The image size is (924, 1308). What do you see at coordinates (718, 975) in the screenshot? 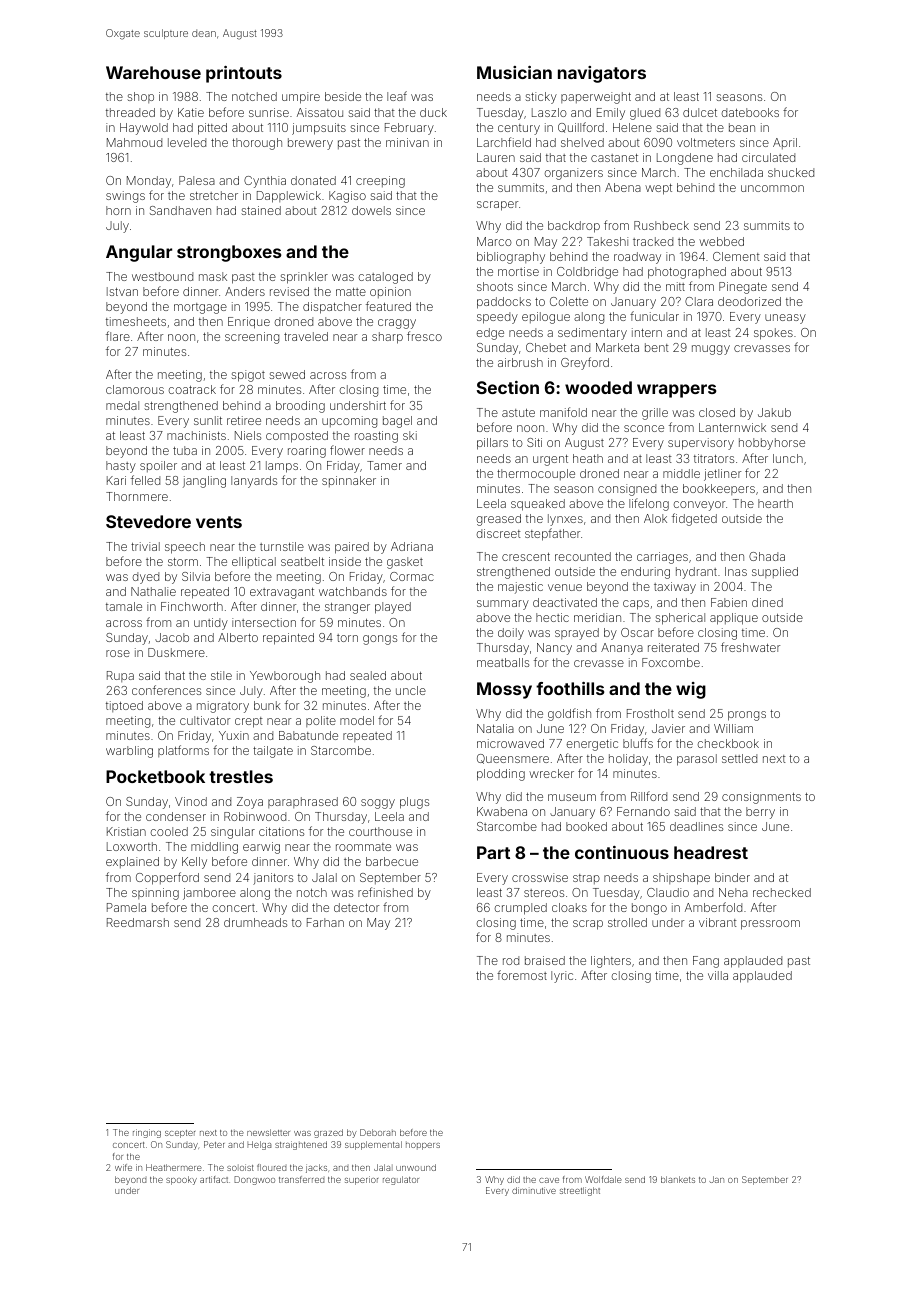
I see `villa` at bounding box center [718, 975].
